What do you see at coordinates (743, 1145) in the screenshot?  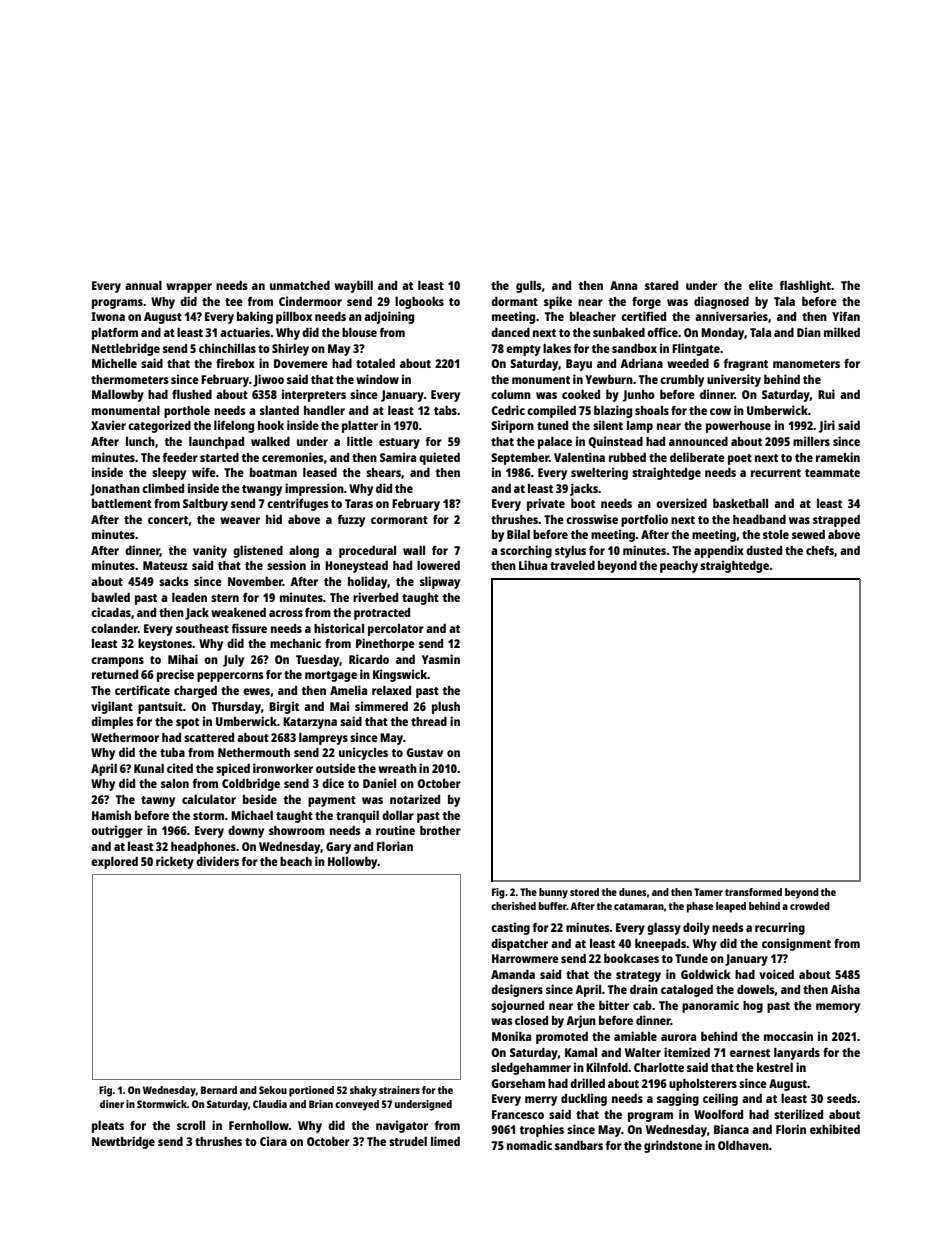 I see `Oldhaven` at bounding box center [743, 1145].
